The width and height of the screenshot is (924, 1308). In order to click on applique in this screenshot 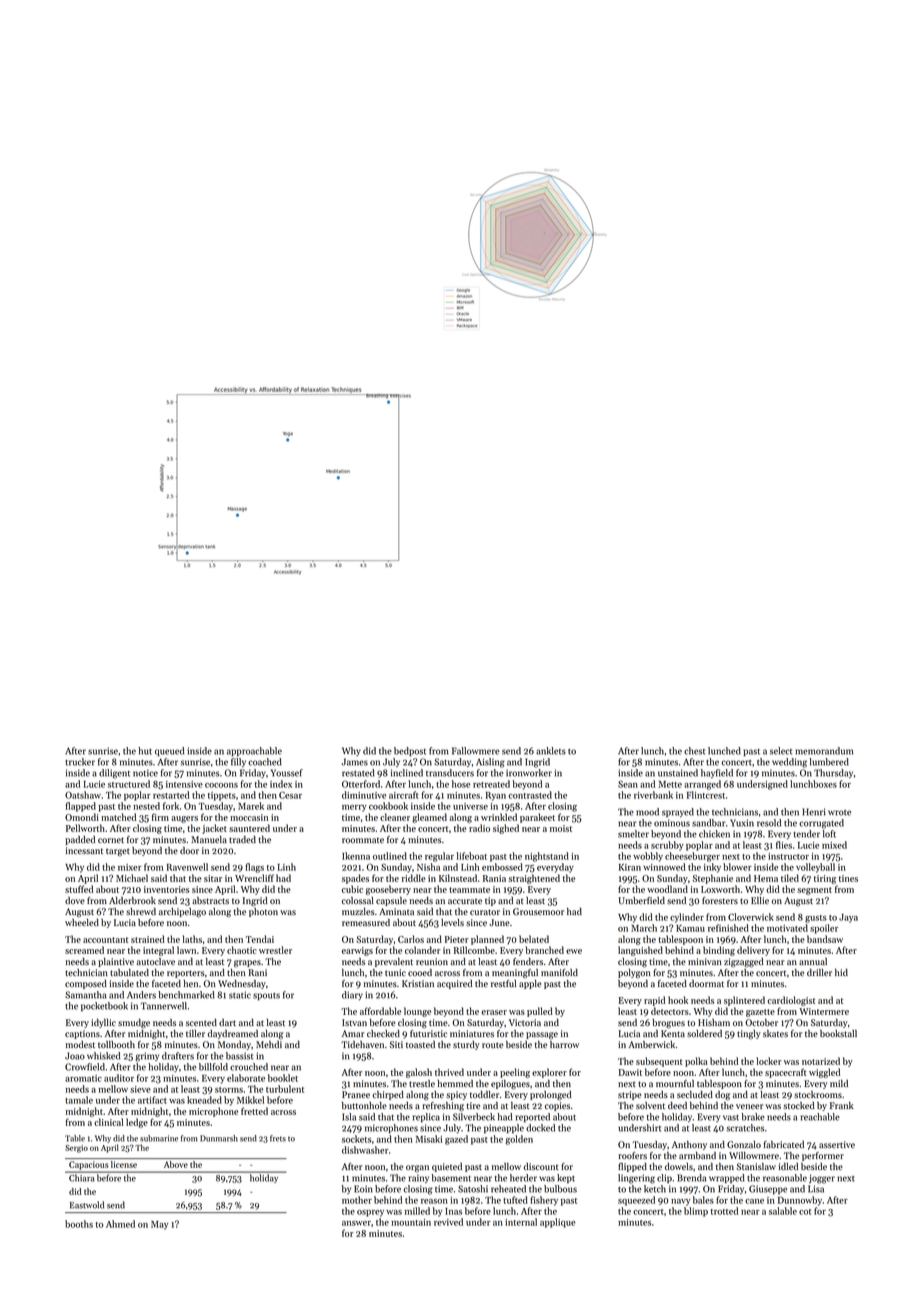, I will do `click(558, 1223)`.
